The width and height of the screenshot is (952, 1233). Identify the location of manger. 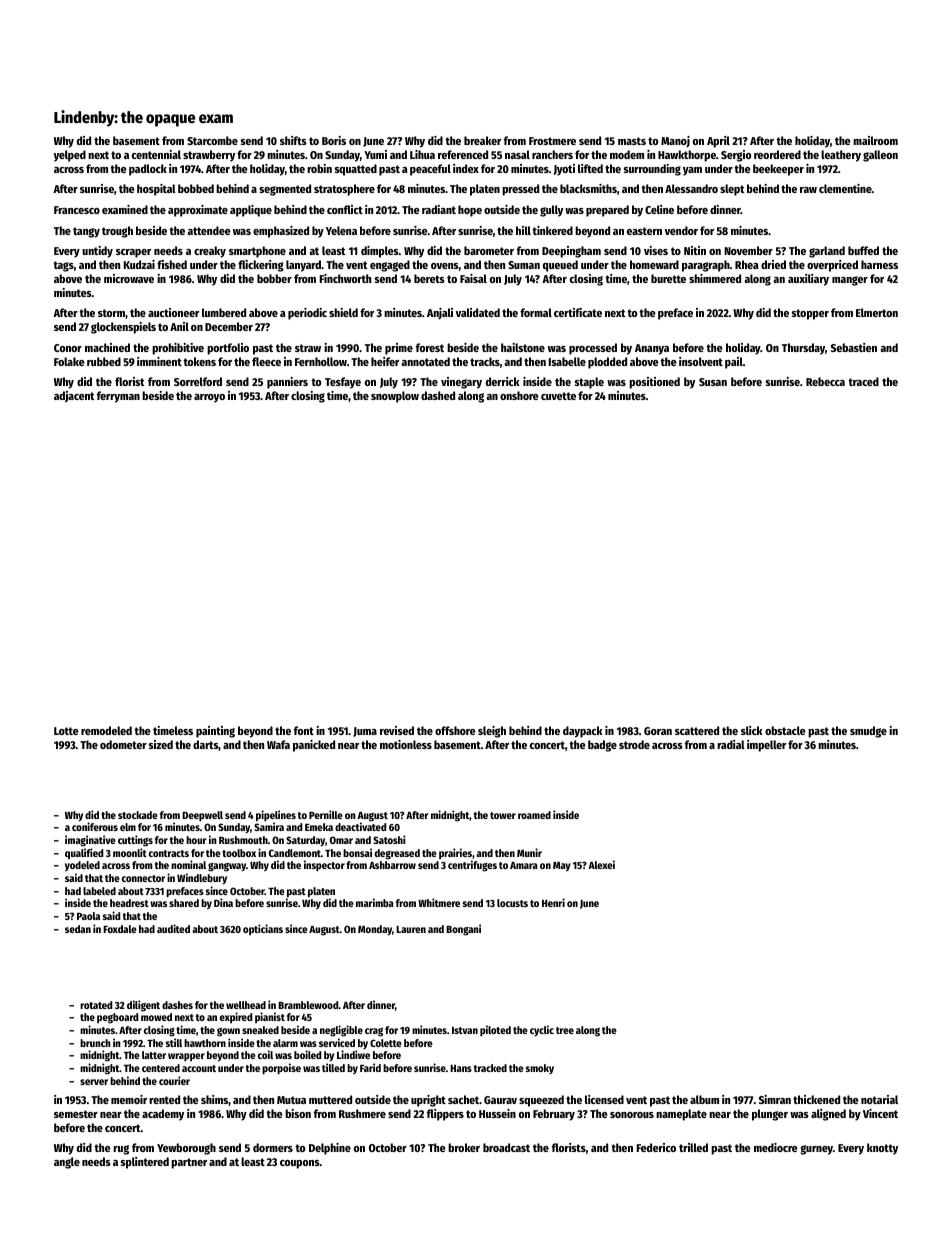
(850, 281).
